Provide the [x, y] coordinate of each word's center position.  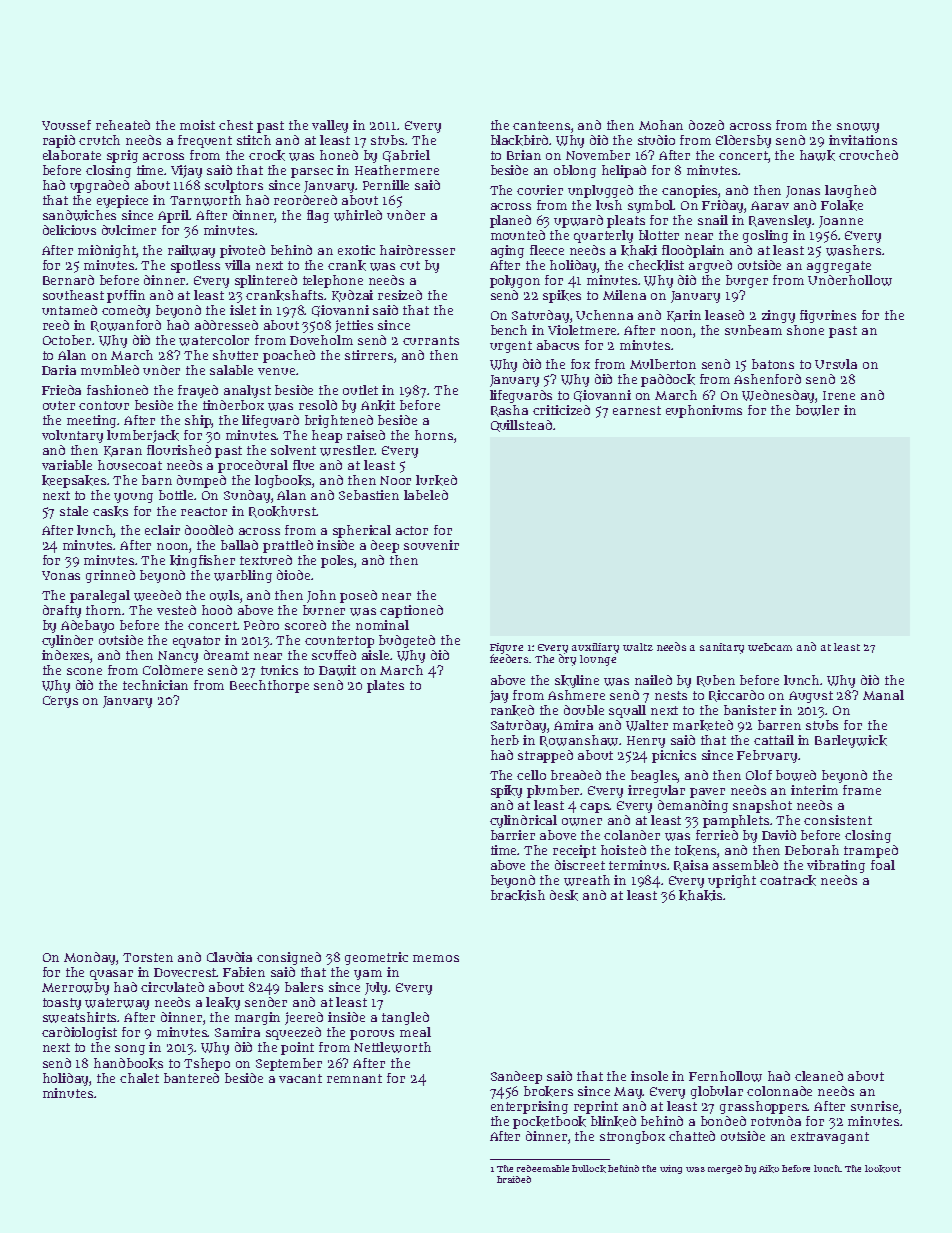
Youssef [66, 125]
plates [385, 686]
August [811, 697]
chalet [139, 1078]
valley [330, 126]
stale [74, 511]
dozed [706, 125]
